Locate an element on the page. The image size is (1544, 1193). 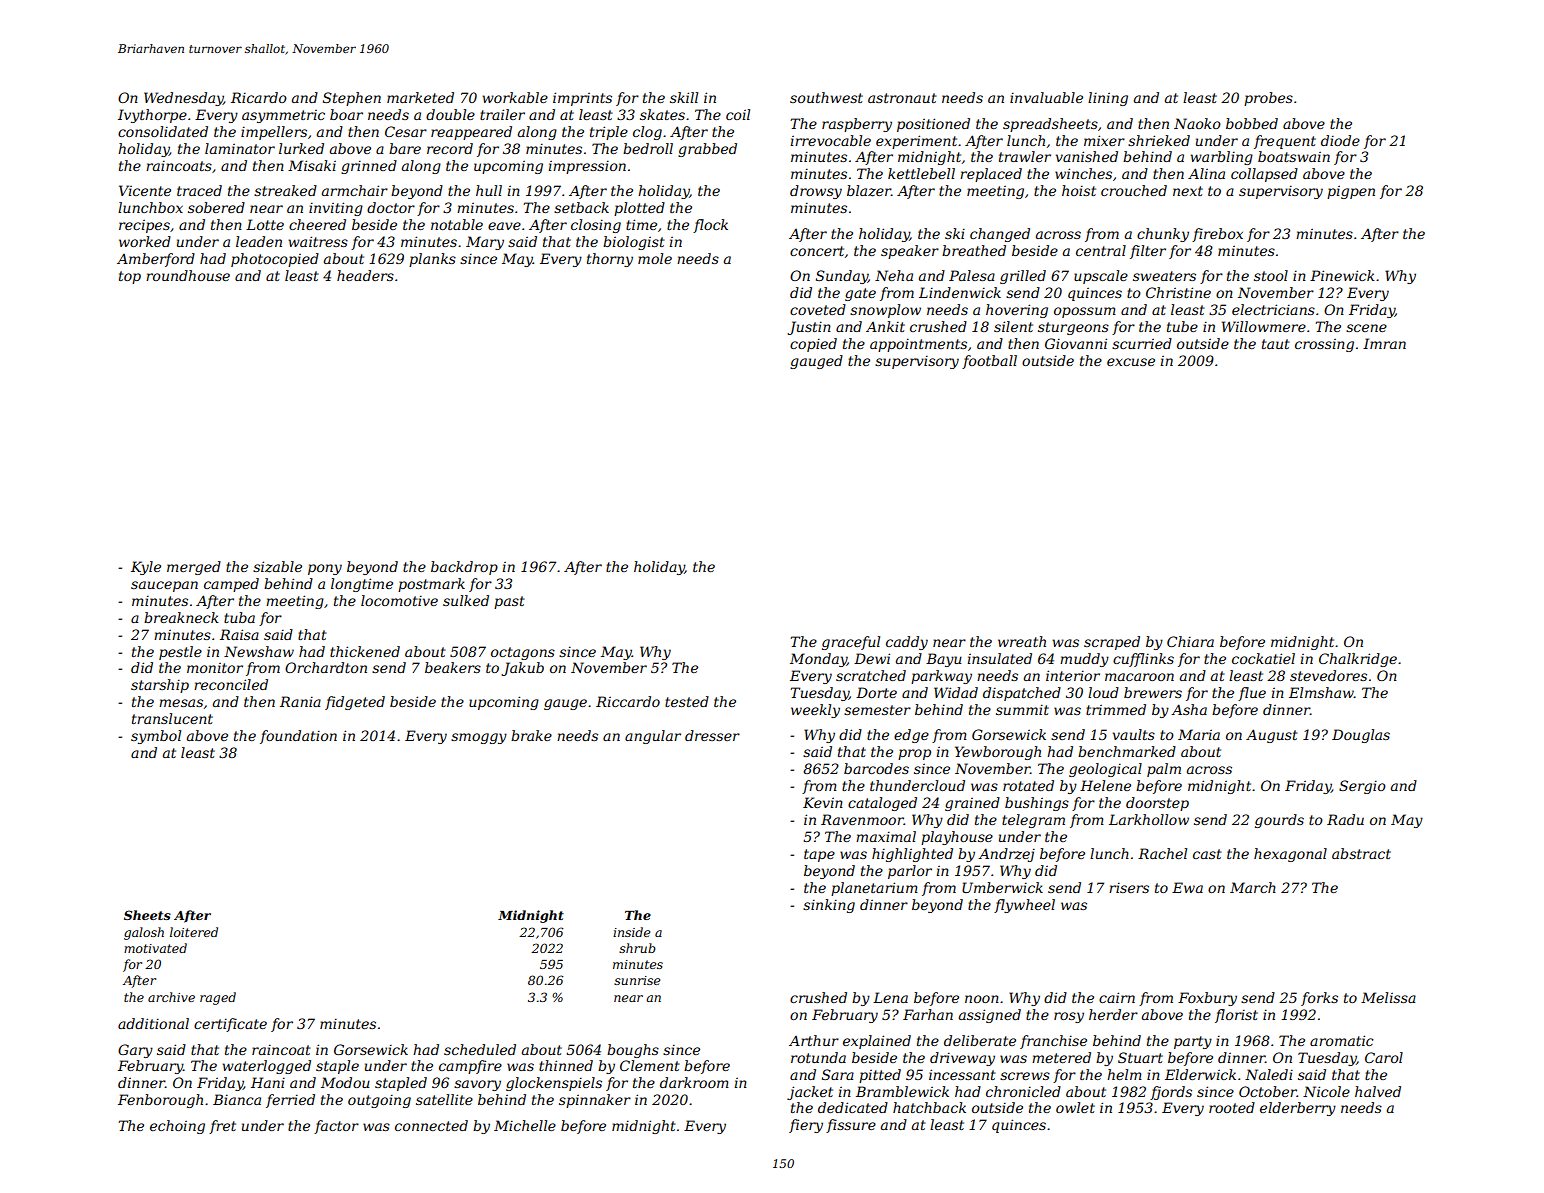
excuse is located at coordinates (1131, 362).
